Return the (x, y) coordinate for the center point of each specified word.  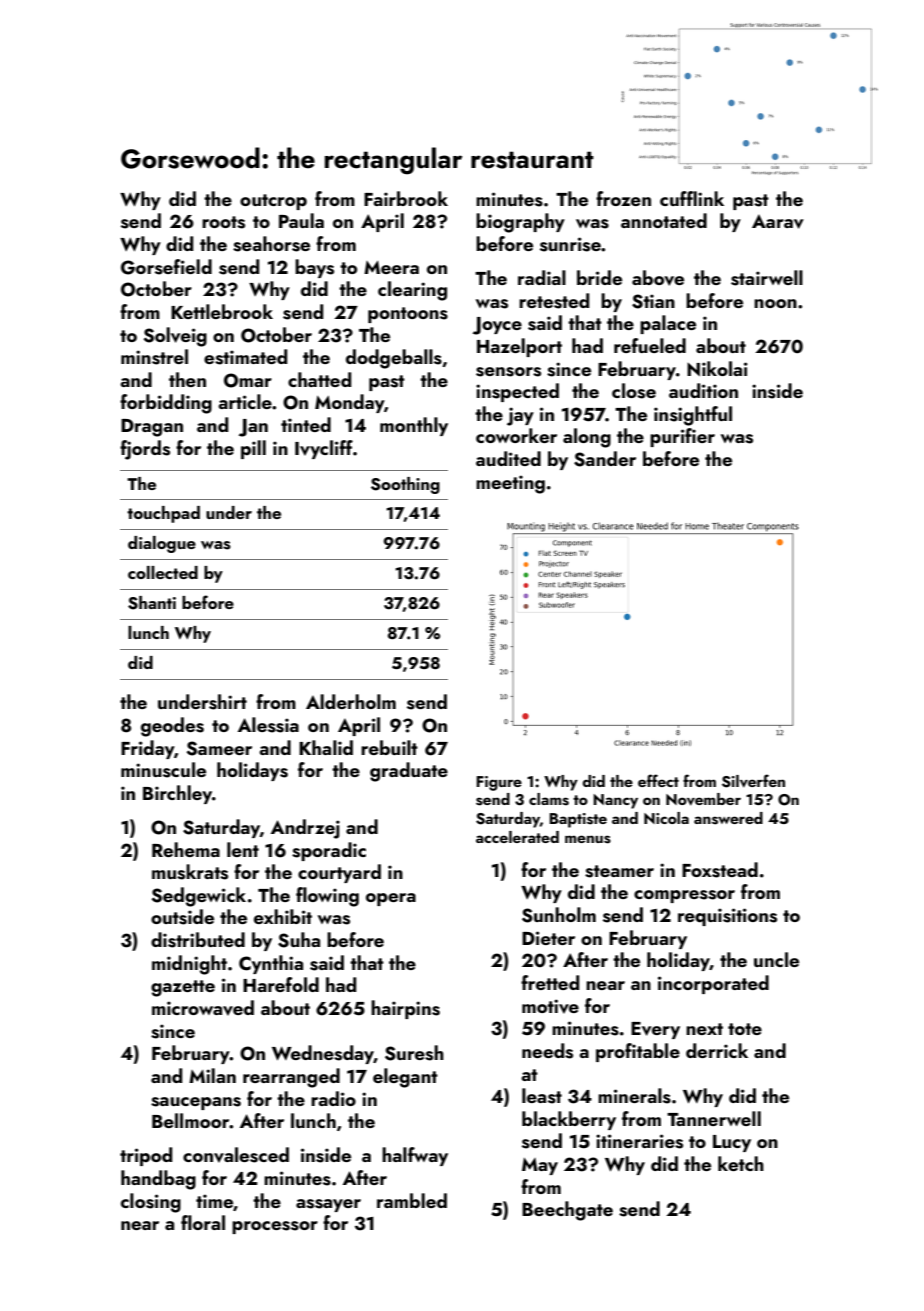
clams (549, 799)
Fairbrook (406, 198)
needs (547, 1051)
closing (151, 1203)
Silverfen (753, 781)
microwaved (203, 1008)
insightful (693, 416)
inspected (517, 392)
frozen (623, 198)
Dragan (152, 428)
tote (745, 1029)
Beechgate (567, 1211)
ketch (741, 1163)
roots (223, 222)
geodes (172, 727)
